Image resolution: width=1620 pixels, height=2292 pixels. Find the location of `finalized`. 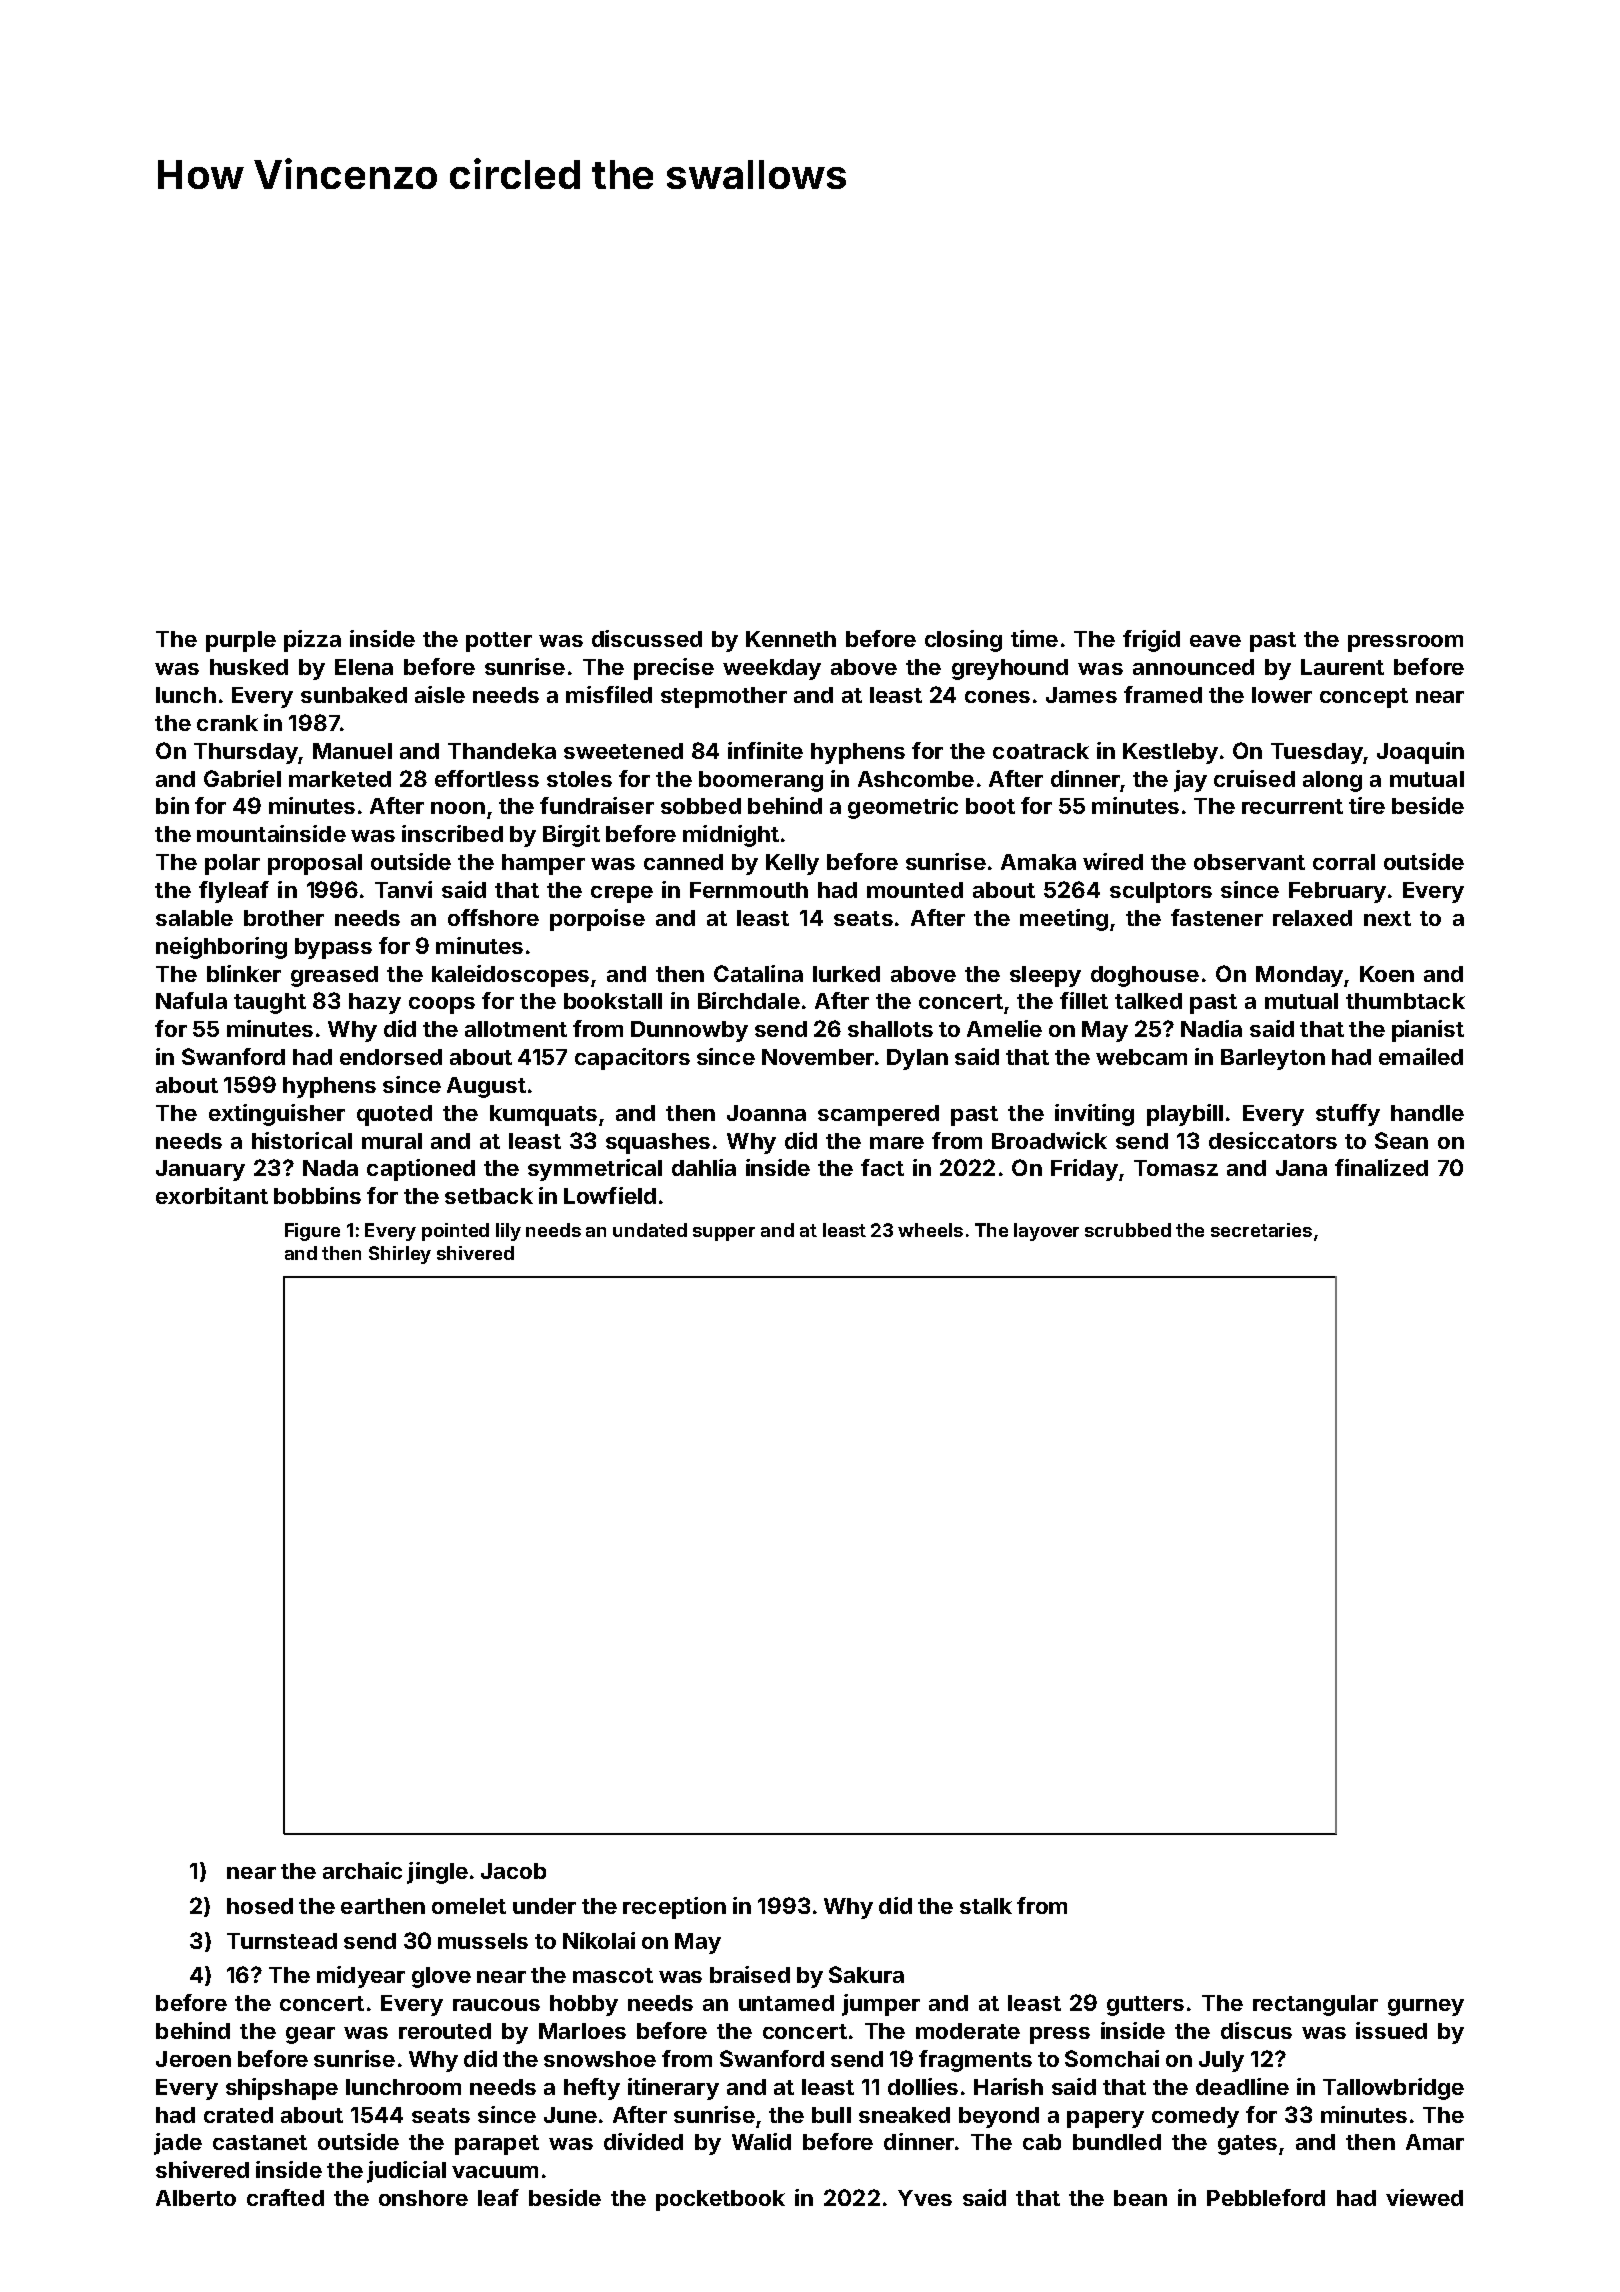

finalized is located at coordinates (1381, 1167).
